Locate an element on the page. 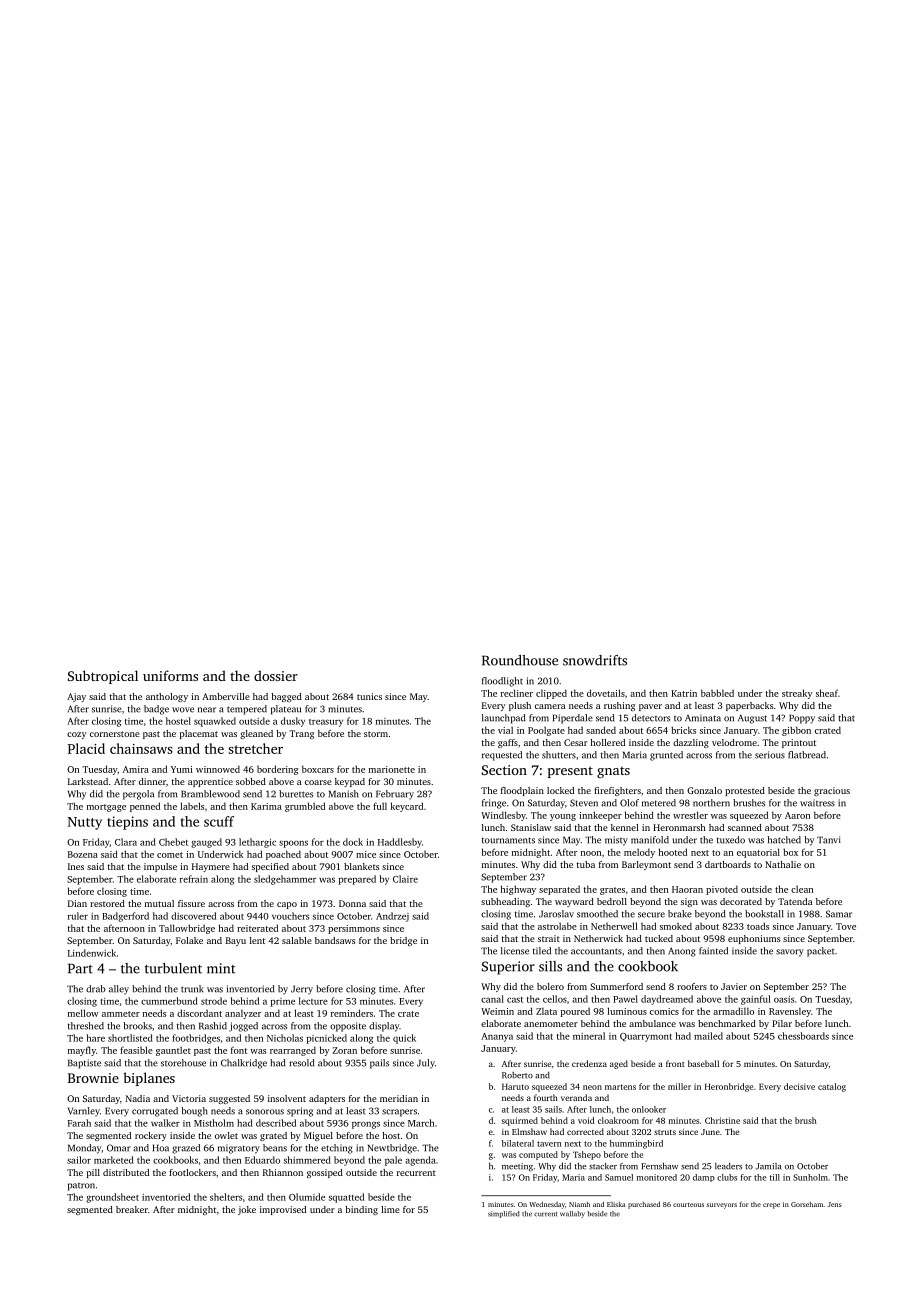 Image resolution: width=924 pixels, height=1308 pixels. Javier is located at coordinates (734, 986).
